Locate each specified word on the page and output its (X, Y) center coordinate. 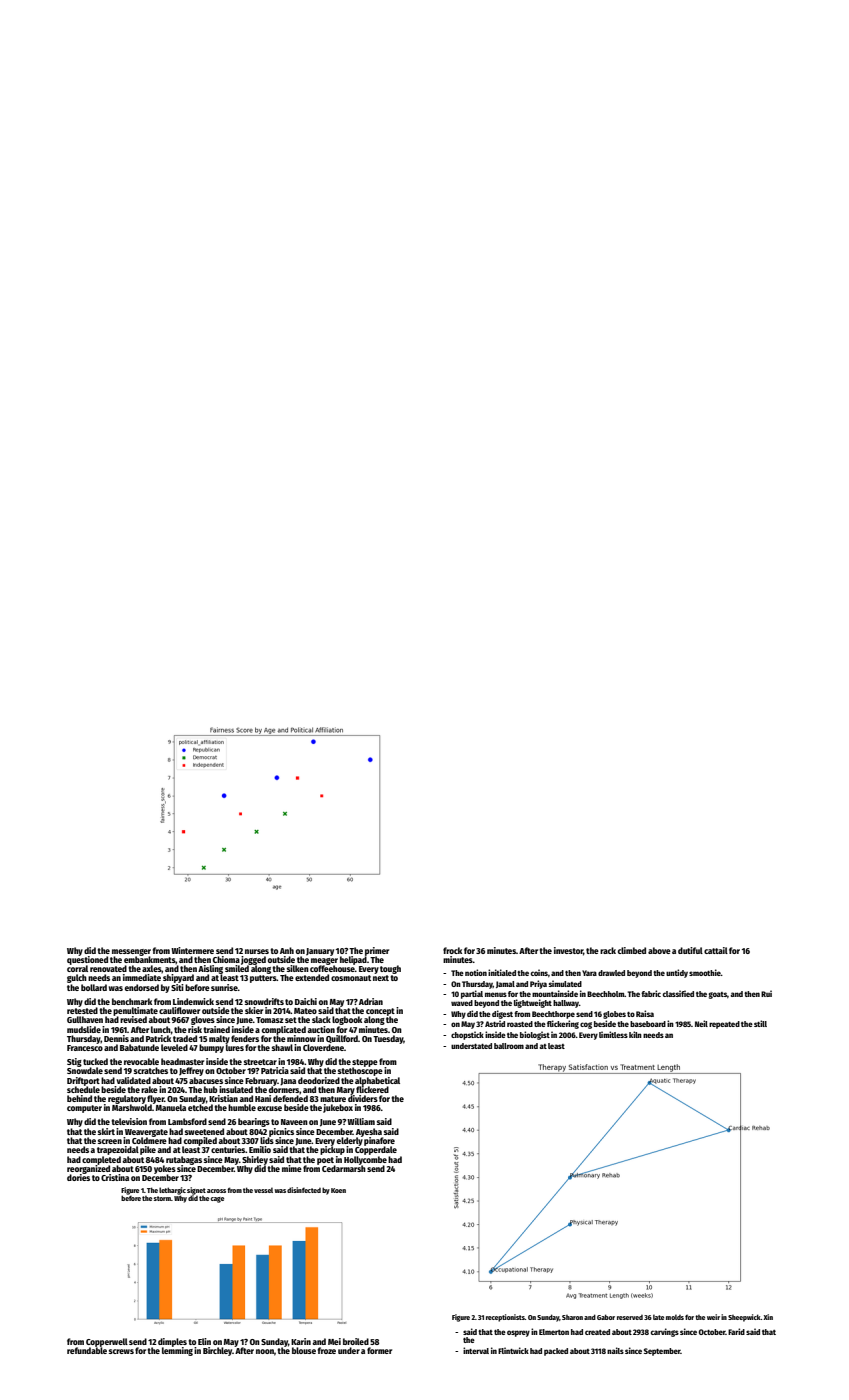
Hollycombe (365, 1160)
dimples (172, 1342)
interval (476, 1350)
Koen (338, 1190)
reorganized (88, 1169)
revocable (141, 1061)
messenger (131, 952)
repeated (724, 1025)
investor (568, 950)
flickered (372, 1089)
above (659, 950)
